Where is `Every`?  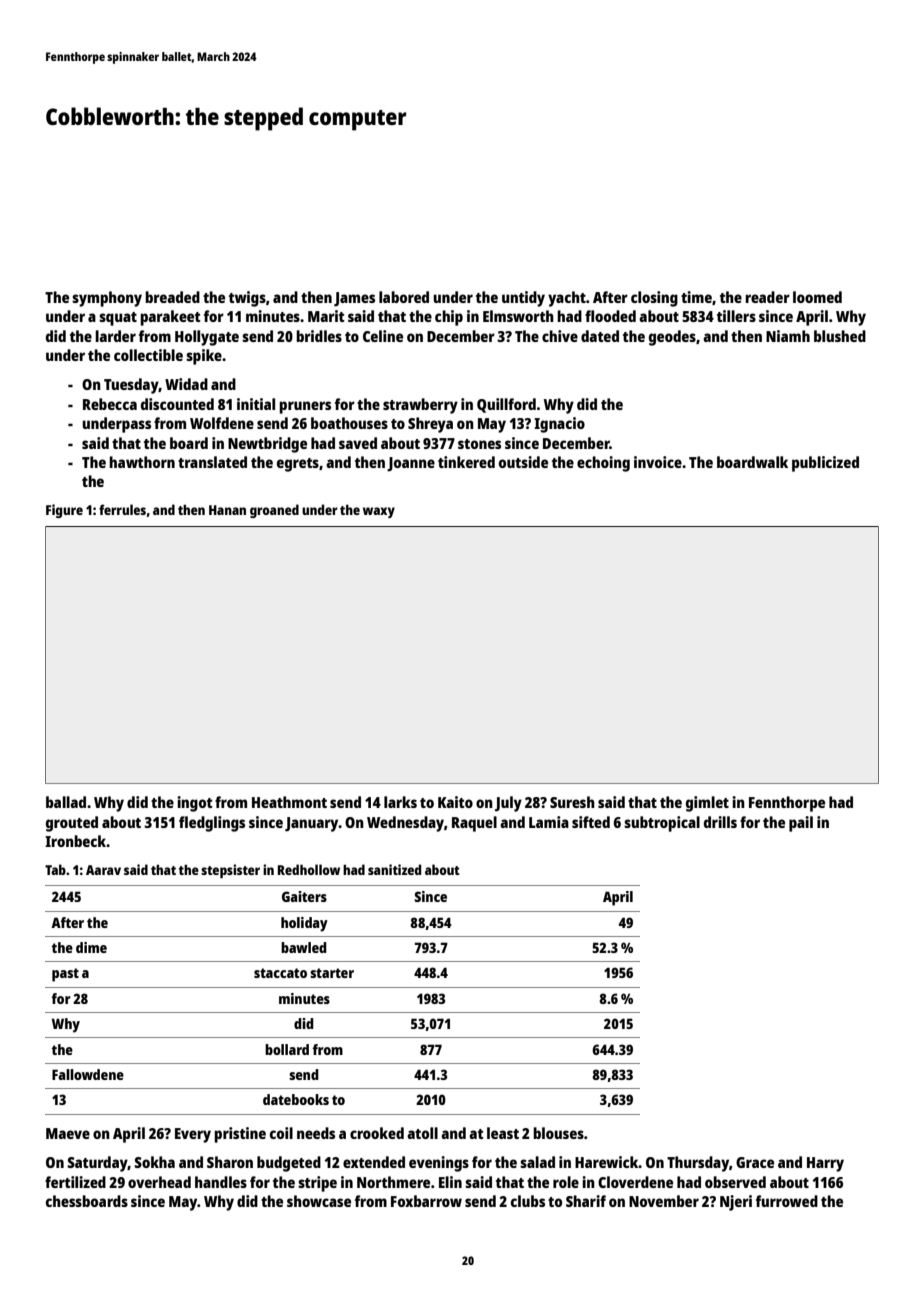
Every is located at coordinates (193, 1135).
